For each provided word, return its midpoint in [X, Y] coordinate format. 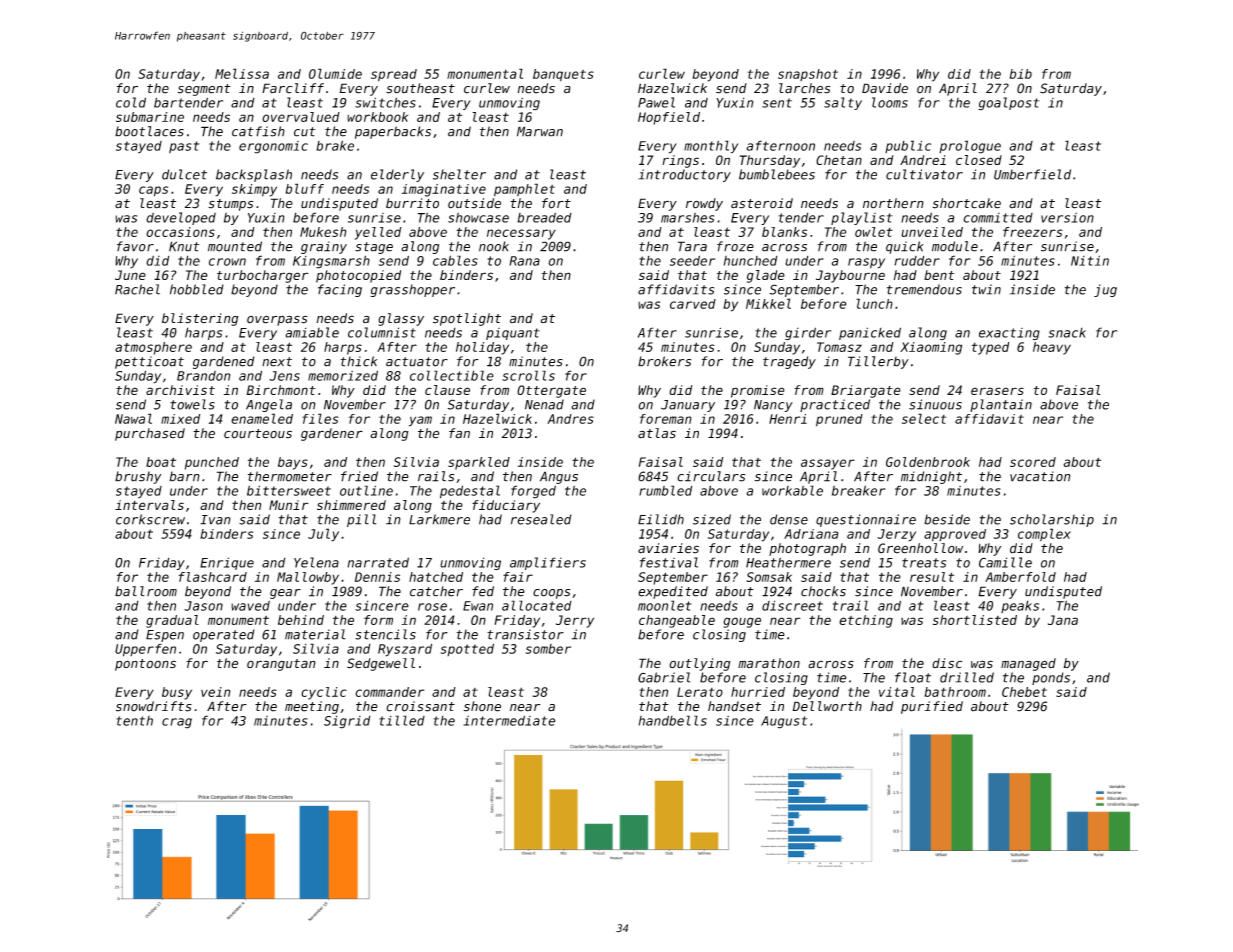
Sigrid [347, 722]
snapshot [808, 75]
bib [1021, 74]
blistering [200, 319]
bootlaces [149, 131]
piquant [513, 334]
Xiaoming [931, 348]
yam [420, 421]
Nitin [1090, 260]
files [320, 418]
